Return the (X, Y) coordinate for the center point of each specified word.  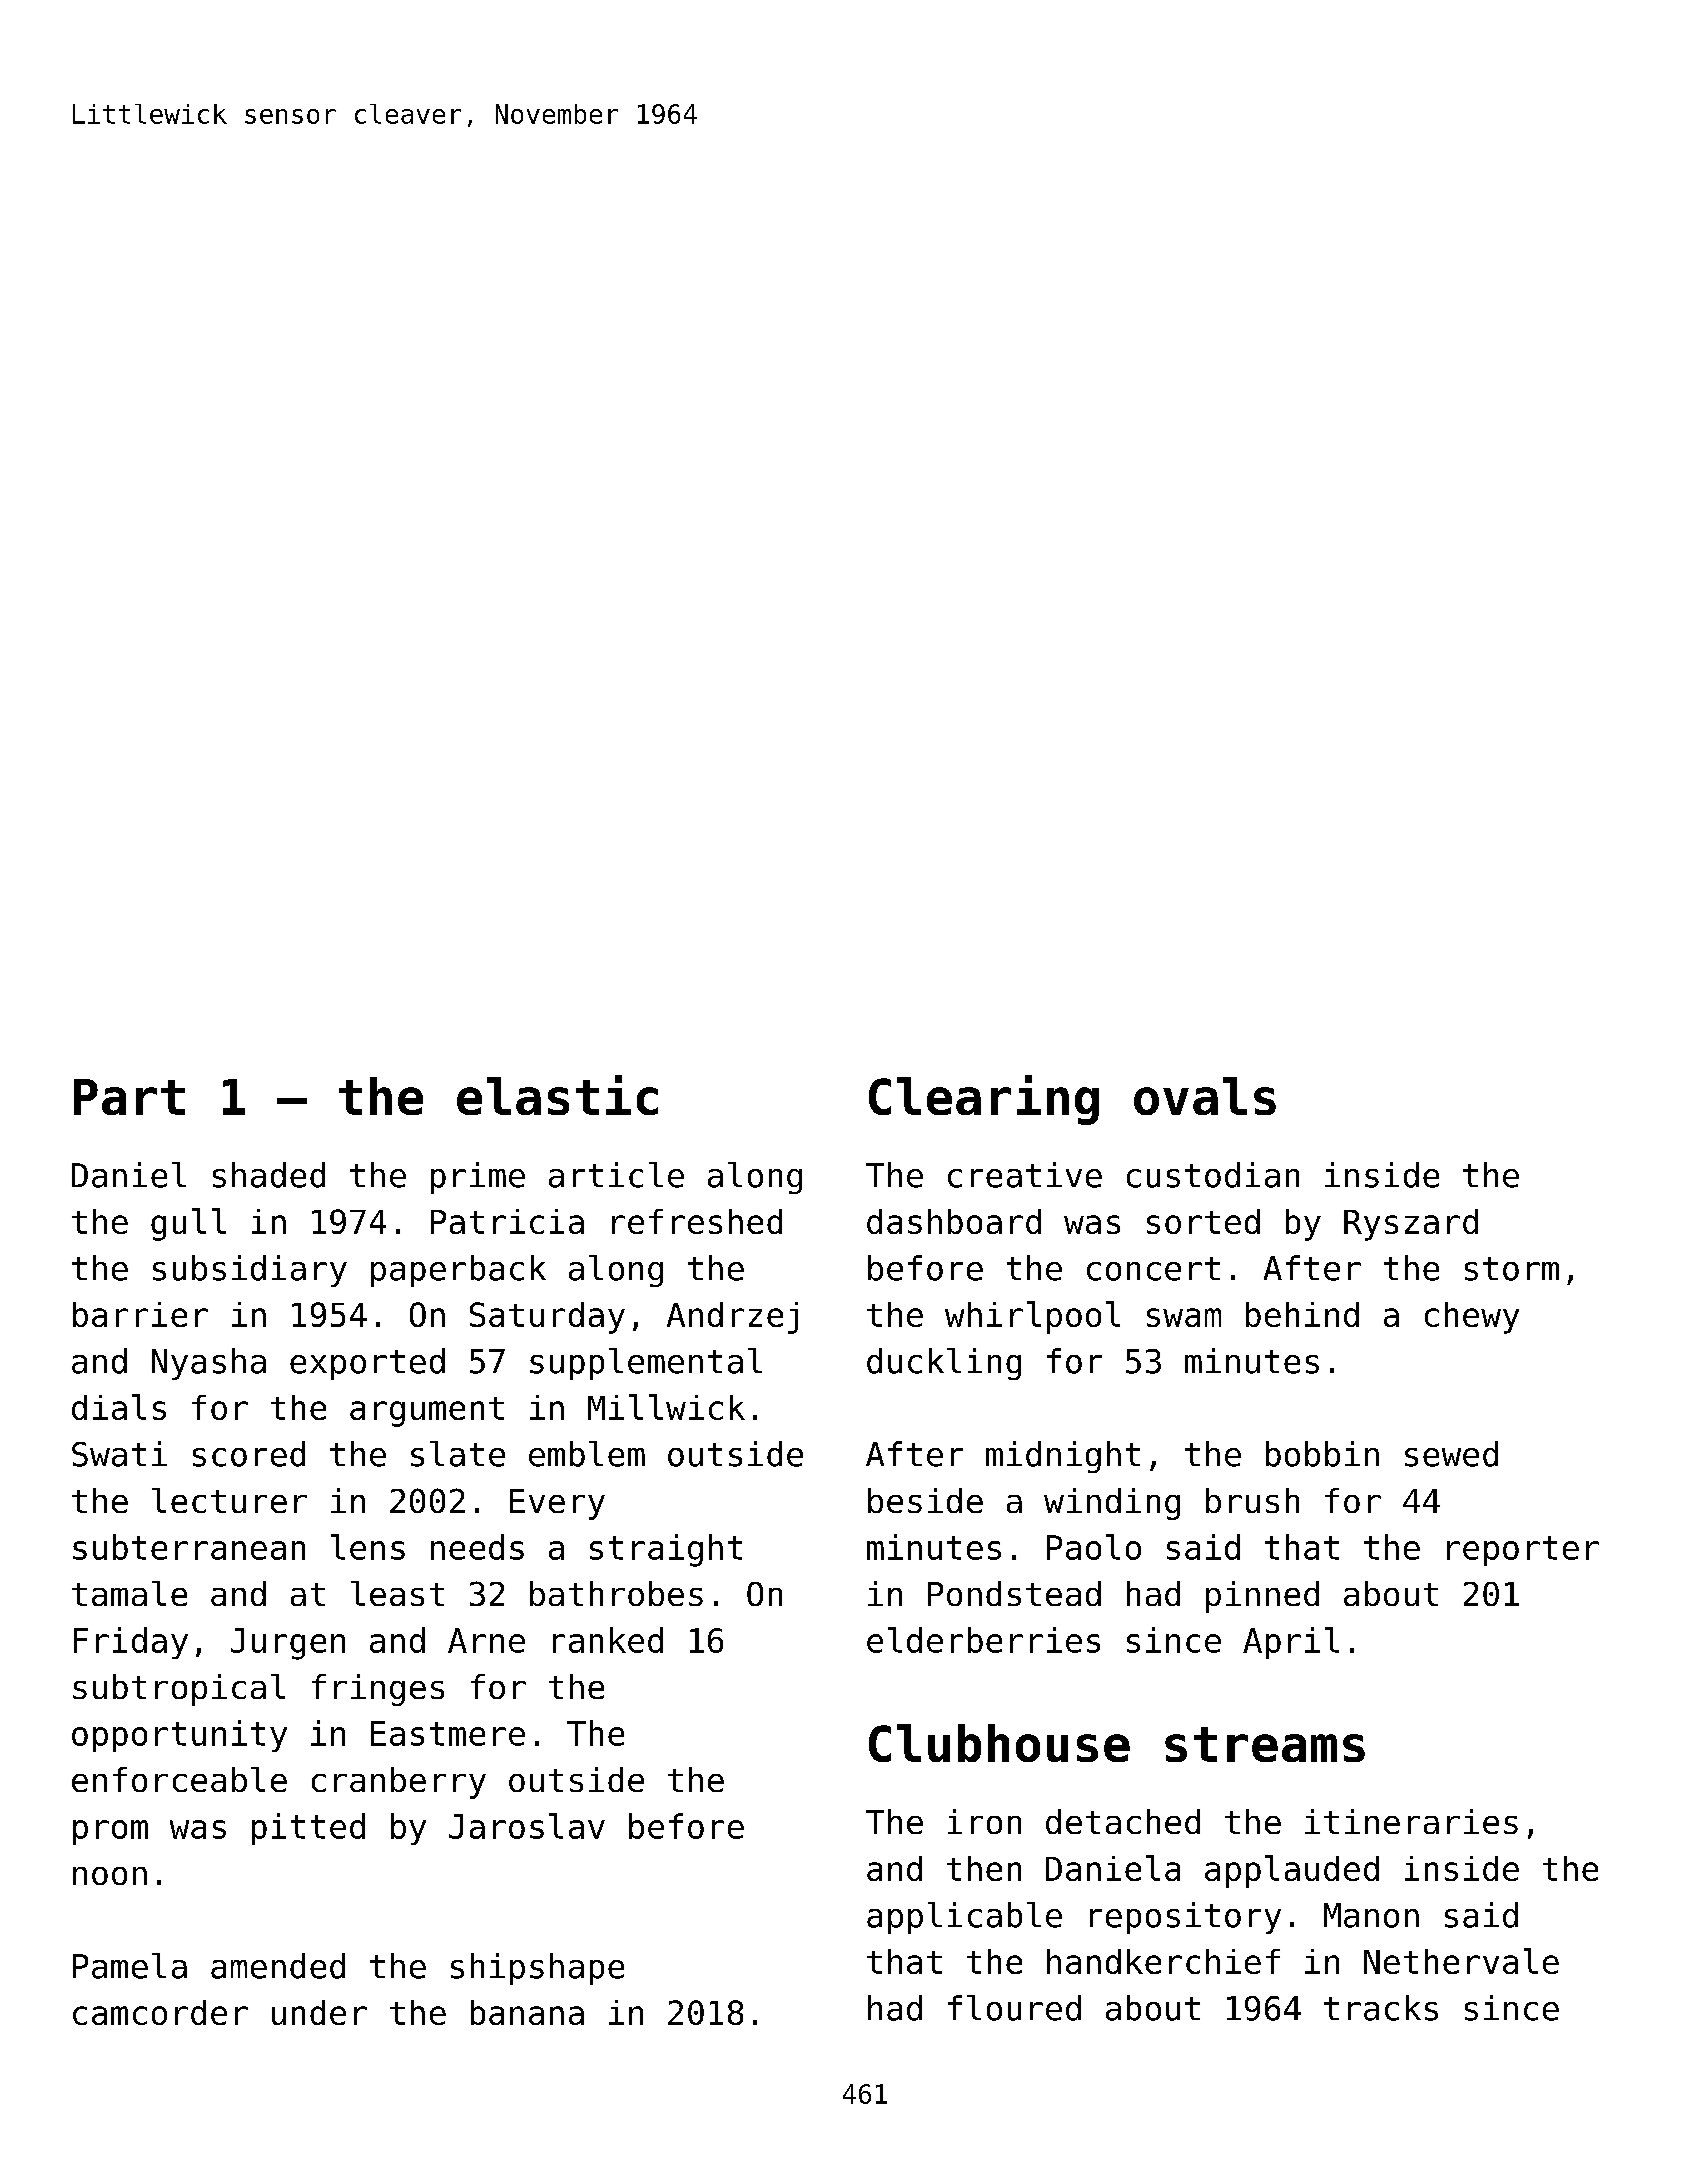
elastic (557, 1095)
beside (925, 1500)
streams (1265, 1744)
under (319, 2012)
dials (119, 1407)
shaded (269, 1175)
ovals (1205, 1096)
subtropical (179, 1690)
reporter (1523, 1551)
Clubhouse (999, 1743)
